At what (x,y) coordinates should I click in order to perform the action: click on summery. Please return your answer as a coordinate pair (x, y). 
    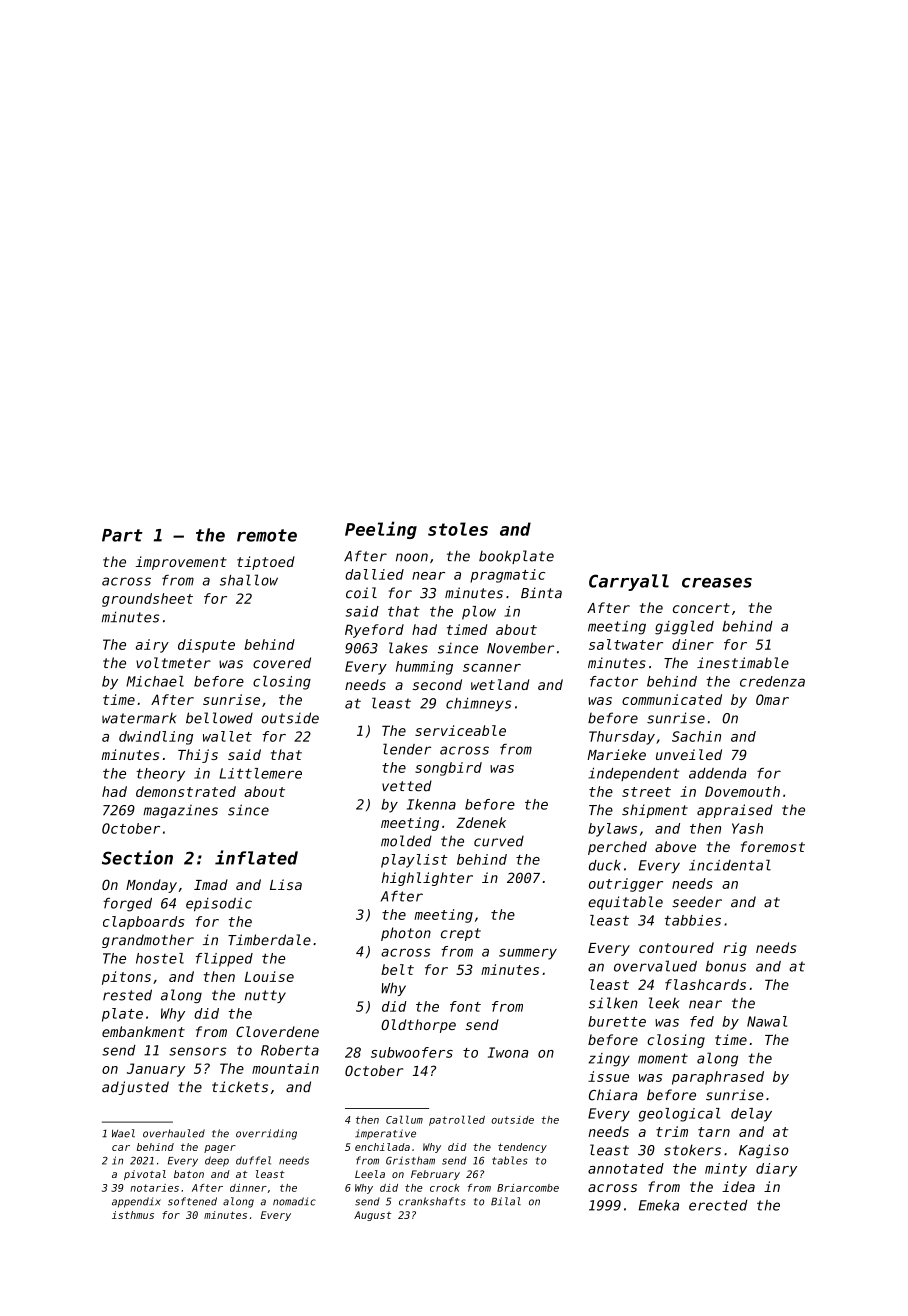
    Looking at the image, I should click on (528, 954).
